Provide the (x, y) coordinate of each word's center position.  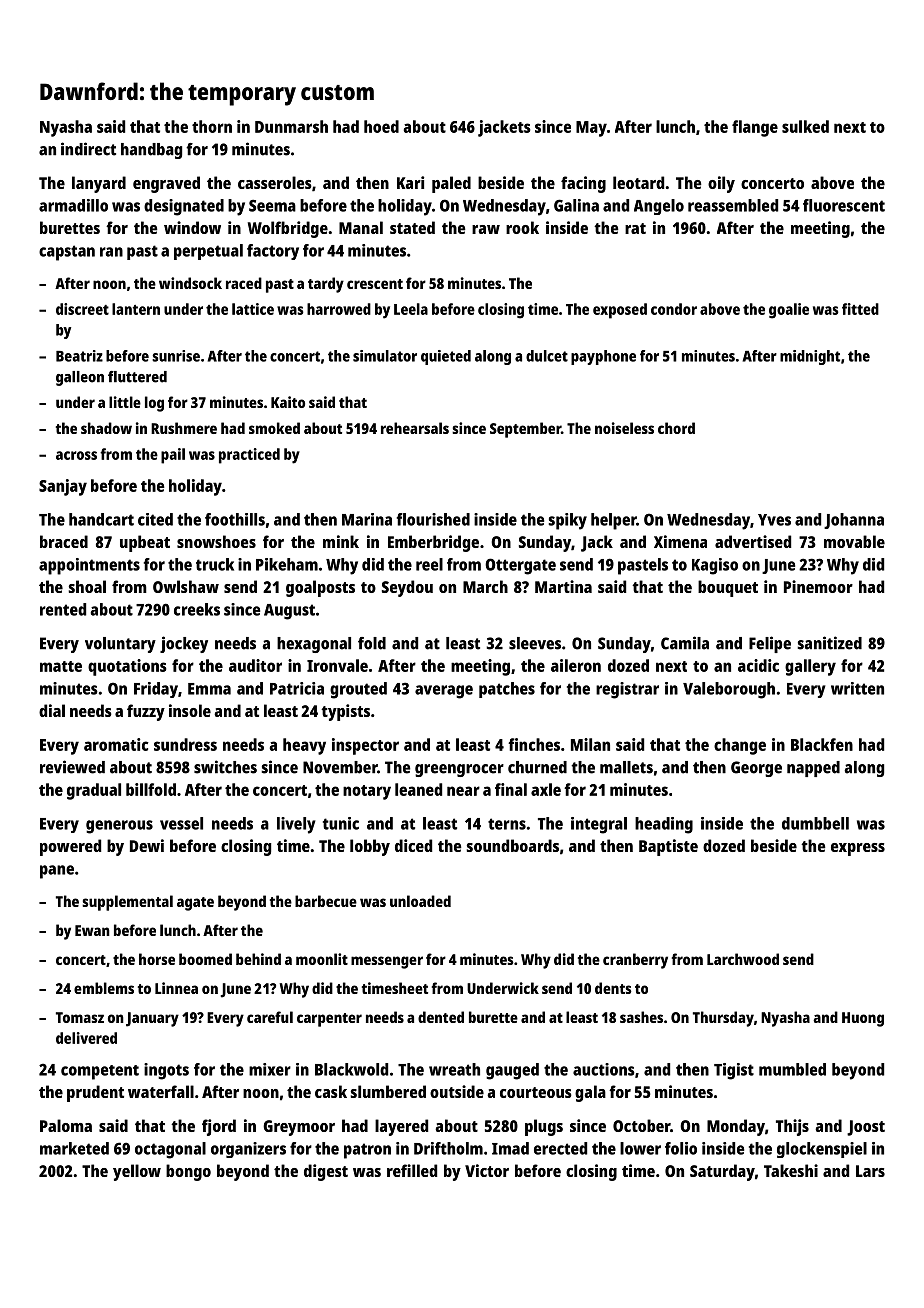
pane (57, 872)
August (289, 612)
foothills (235, 519)
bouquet (728, 588)
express (858, 849)
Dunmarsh (291, 126)
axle (546, 789)
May (591, 129)
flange (755, 128)
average (444, 692)
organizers (248, 1150)
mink (341, 541)
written (857, 688)
